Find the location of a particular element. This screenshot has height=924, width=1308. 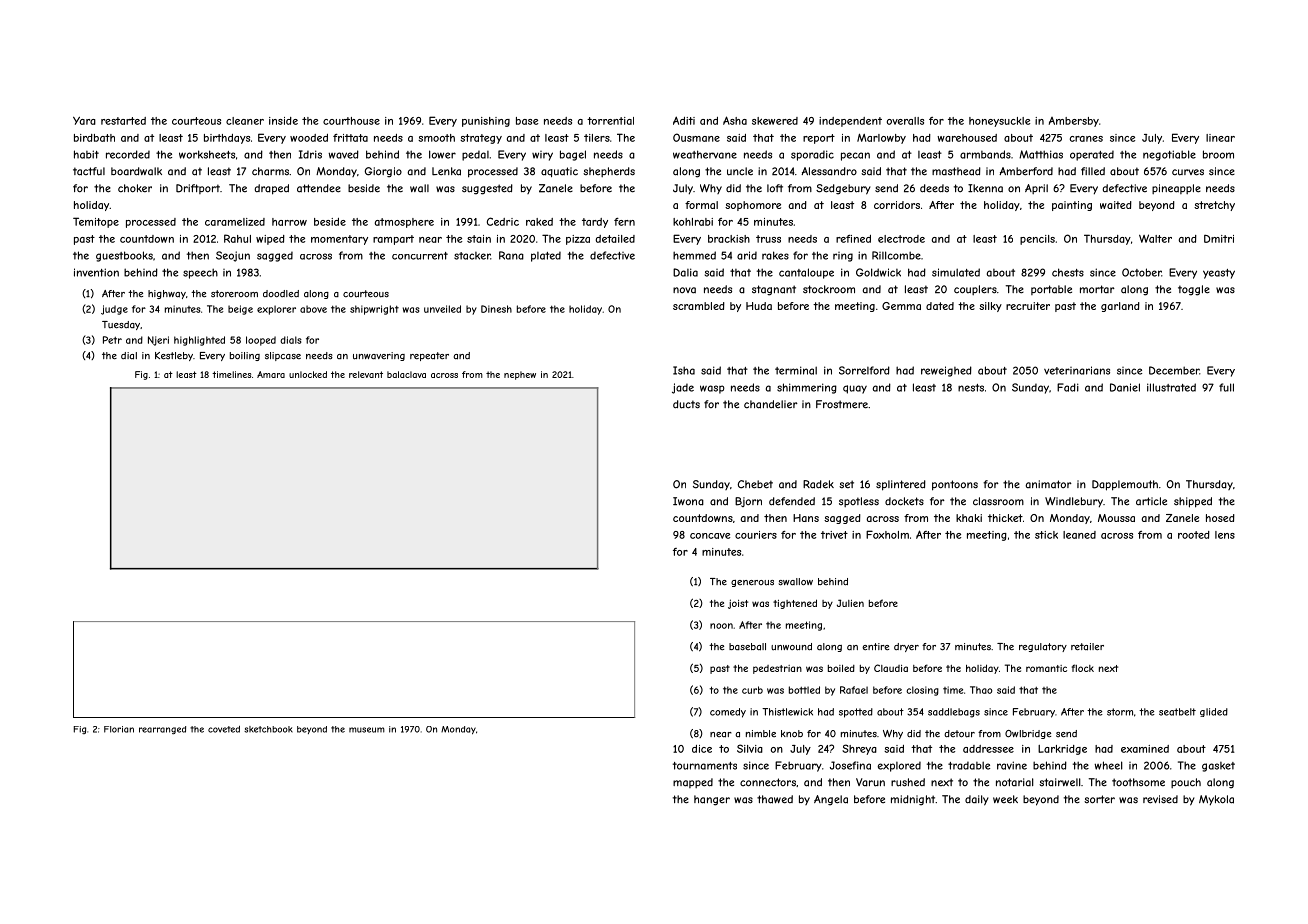

rearranged is located at coordinates (162, 730).
